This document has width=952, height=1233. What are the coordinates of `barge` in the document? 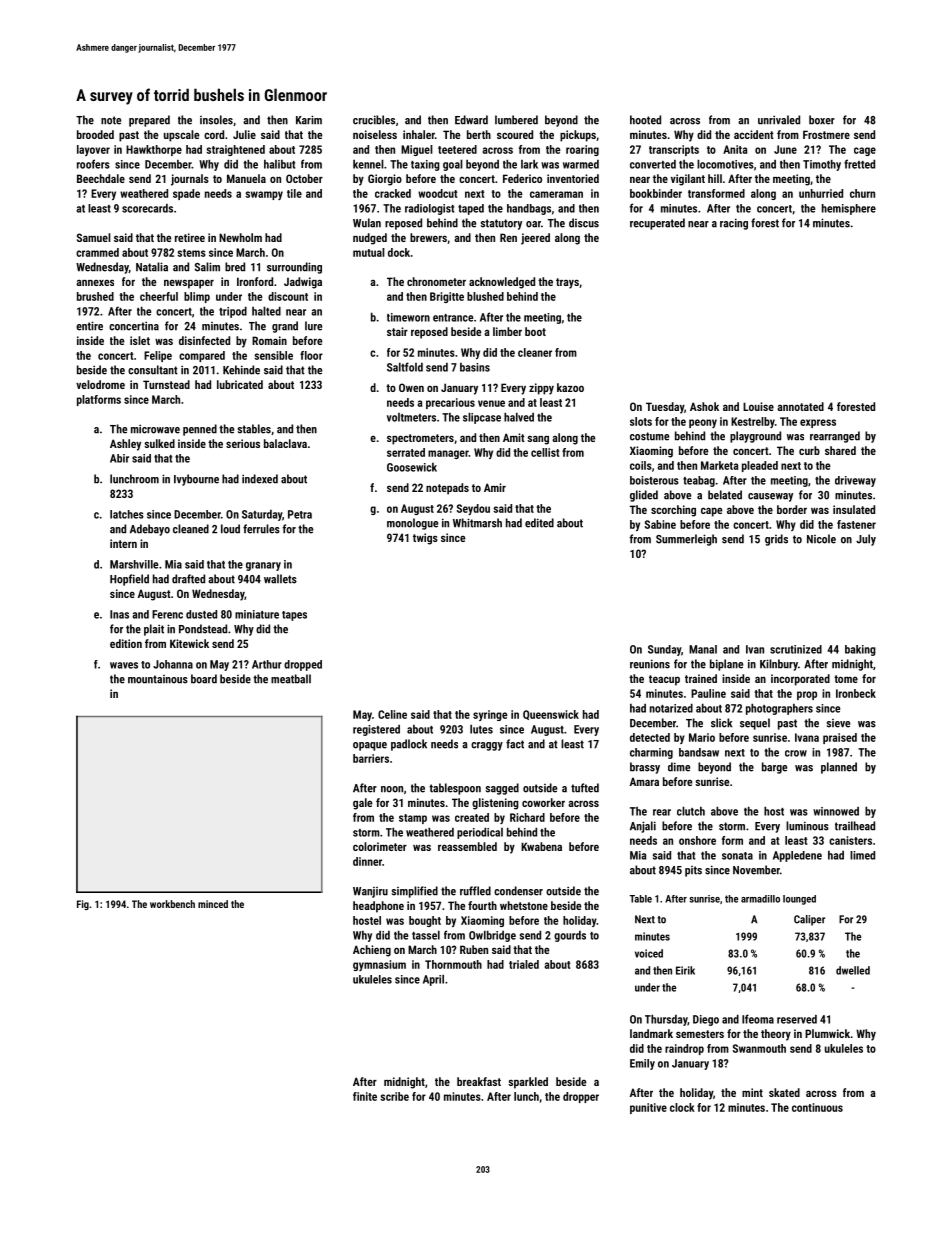 It's located at (774, 768).
